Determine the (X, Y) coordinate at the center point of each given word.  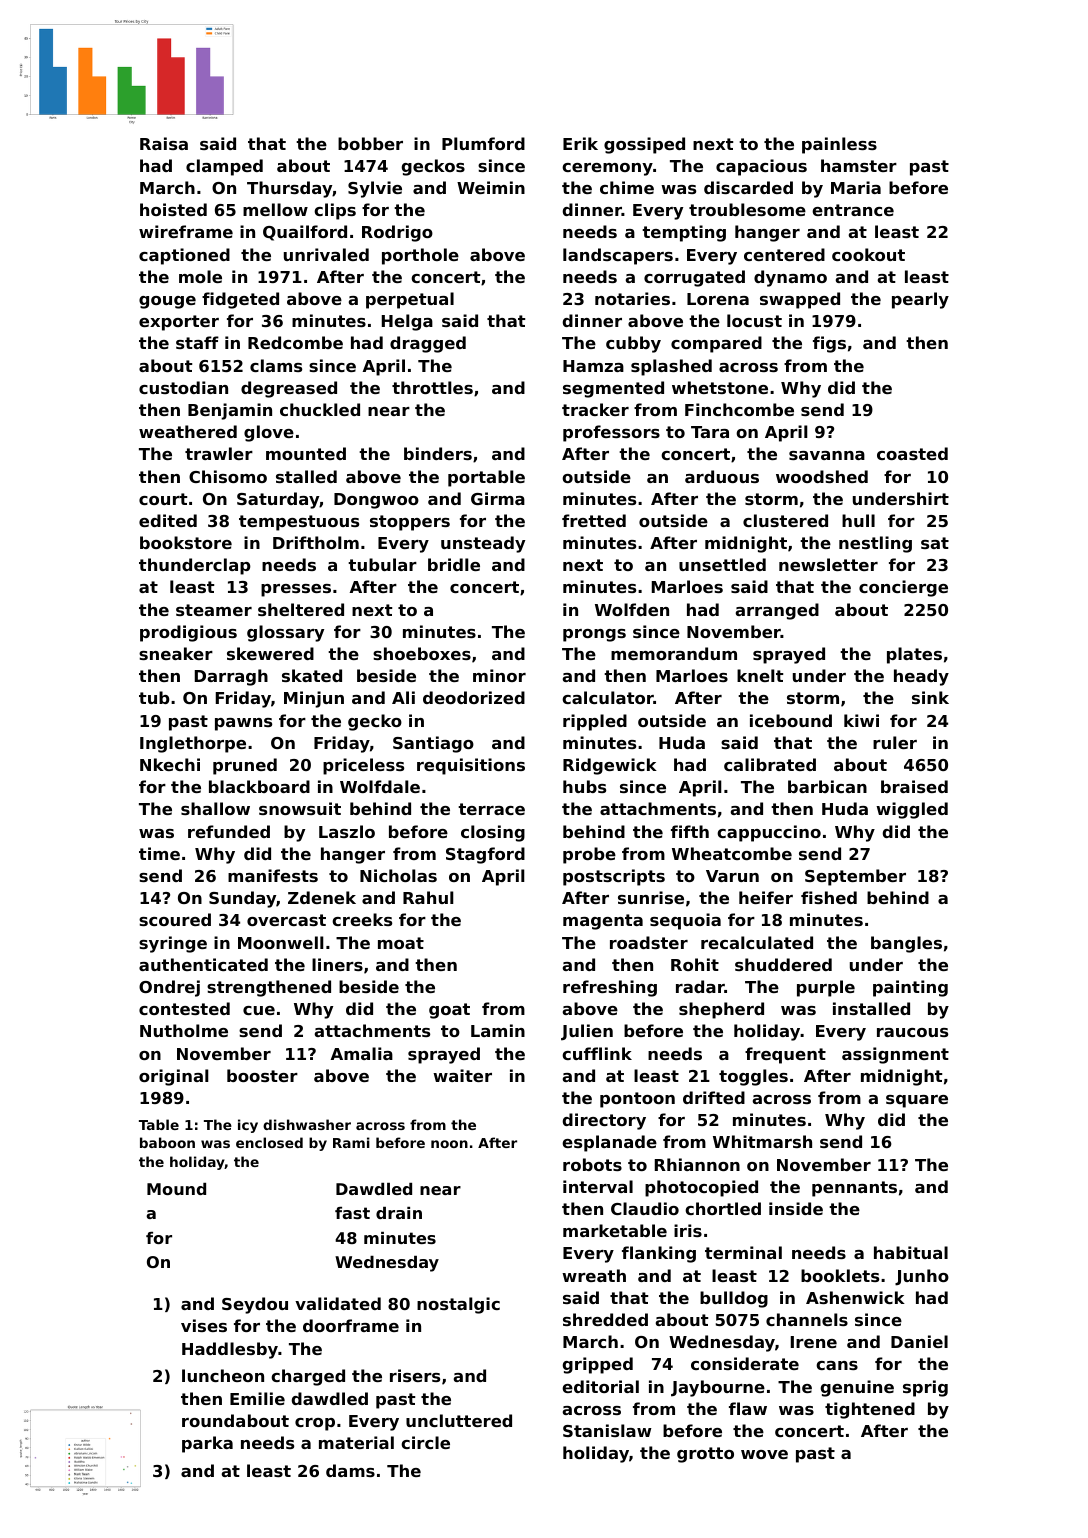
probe (589, 855)
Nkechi (170, 764)
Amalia (362, 1053)
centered (784, 254)
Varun (732, 876)
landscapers (618, 256)
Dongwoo (376, 501)
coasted (912, 453)
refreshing (610, 988)
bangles (906, 944)
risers (415, 1375)
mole (200, 276)
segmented (613, 389)
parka (207, 1444)
